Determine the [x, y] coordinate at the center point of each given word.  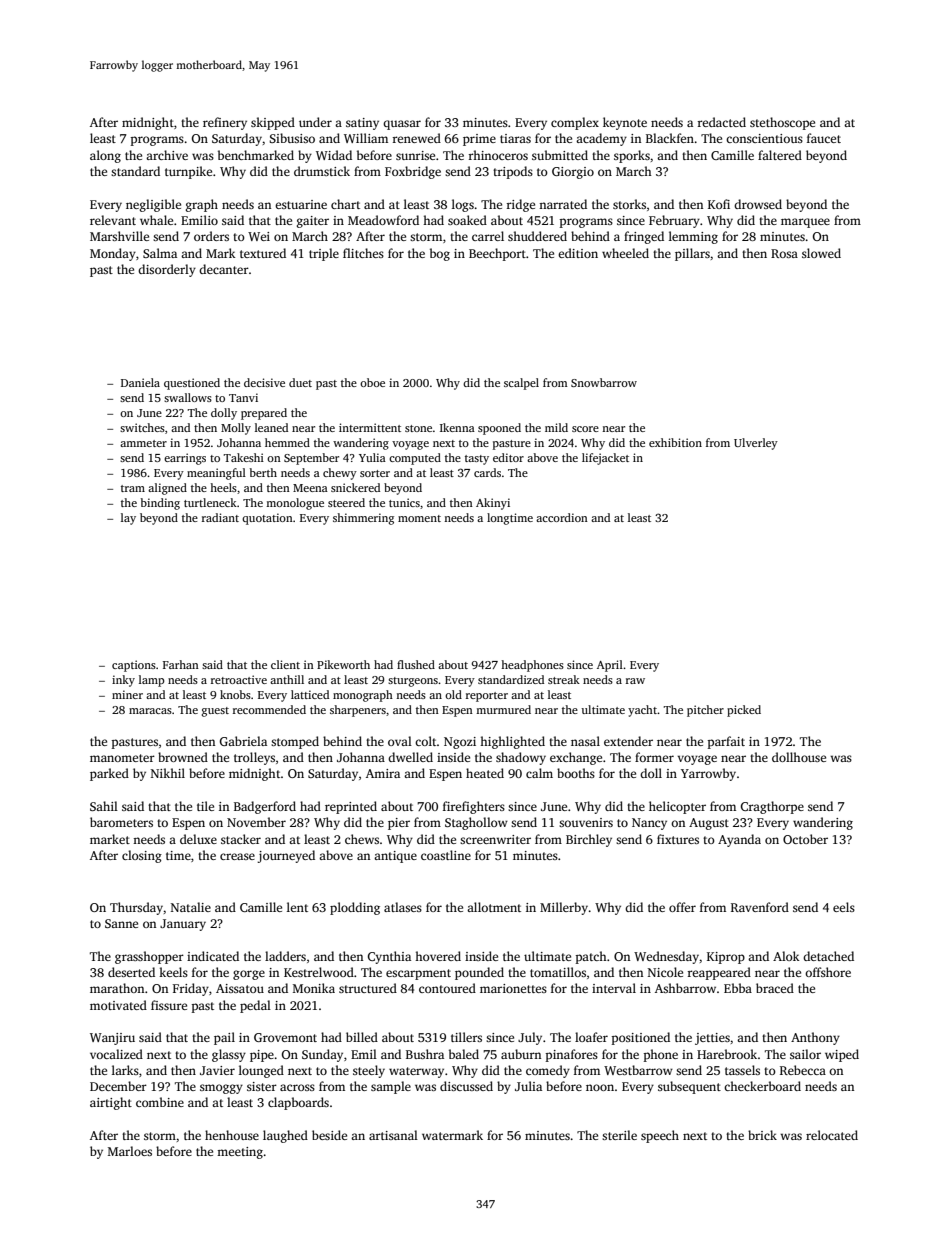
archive [167, 155]
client [285, 664]
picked [744, 711]
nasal [585, 741]
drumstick [322, 171]
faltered [780, 155]
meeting [240, 1153]
